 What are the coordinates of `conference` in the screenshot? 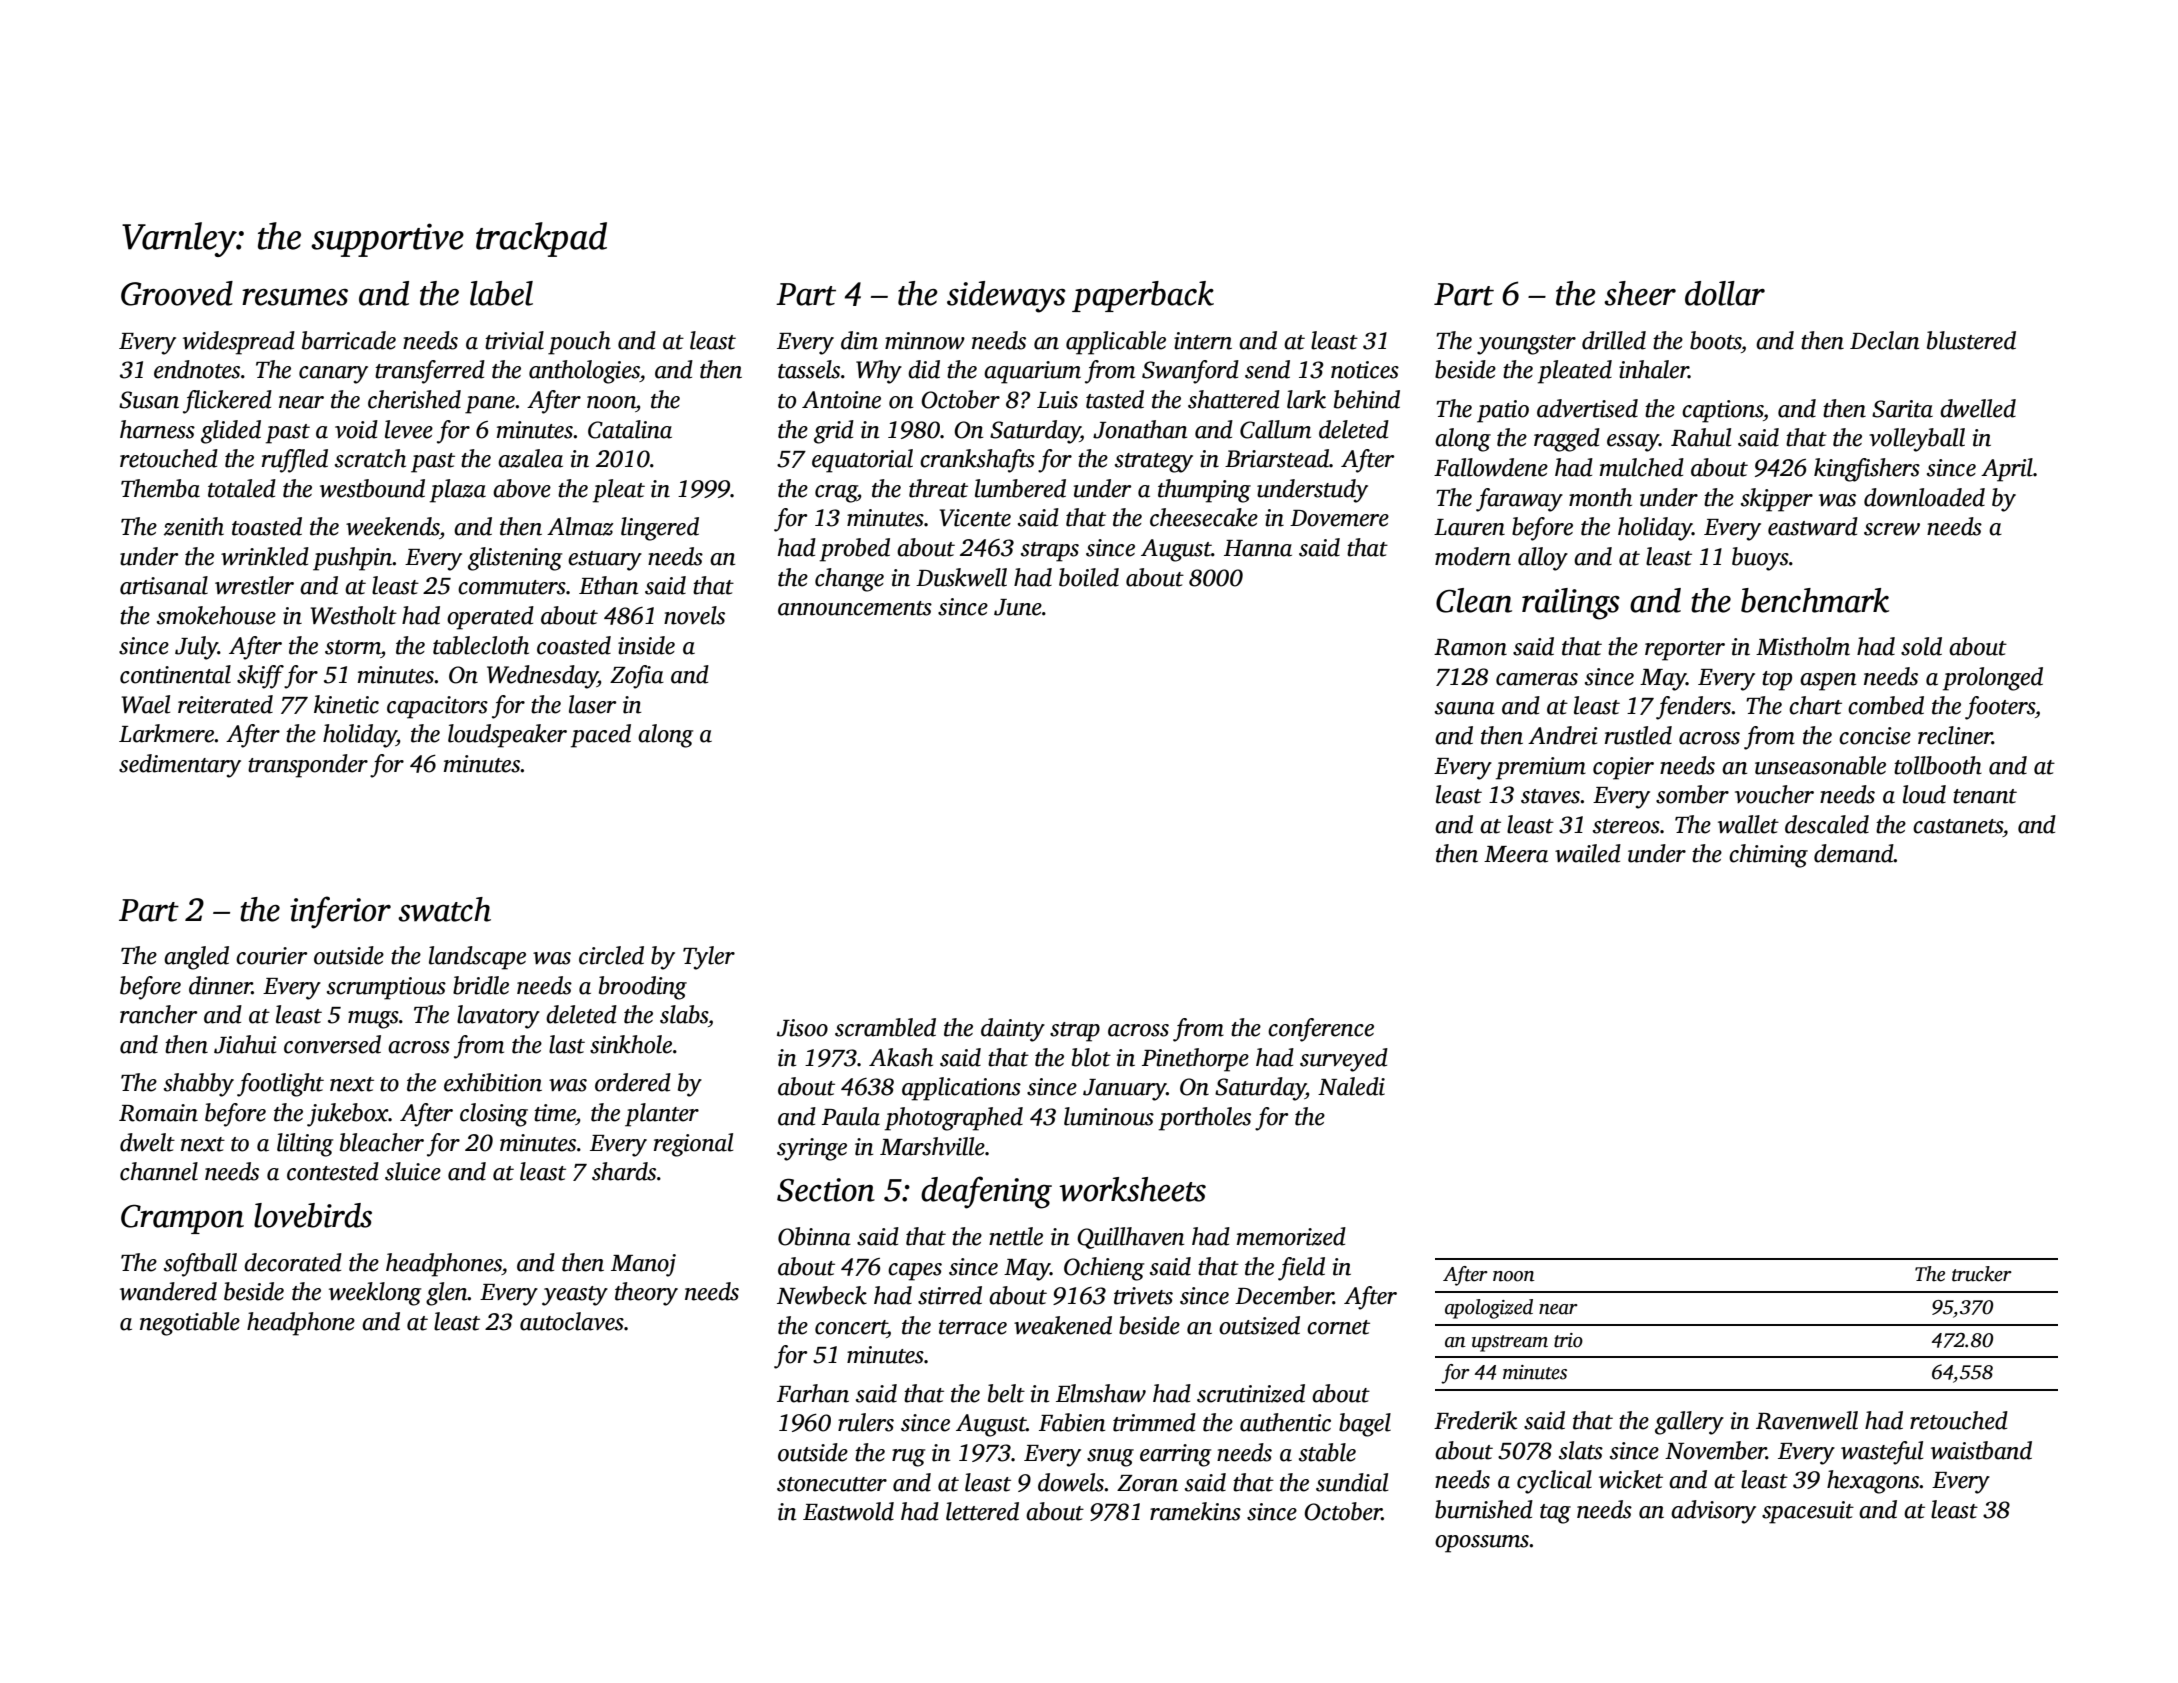 It's located at (1321, 1030).
